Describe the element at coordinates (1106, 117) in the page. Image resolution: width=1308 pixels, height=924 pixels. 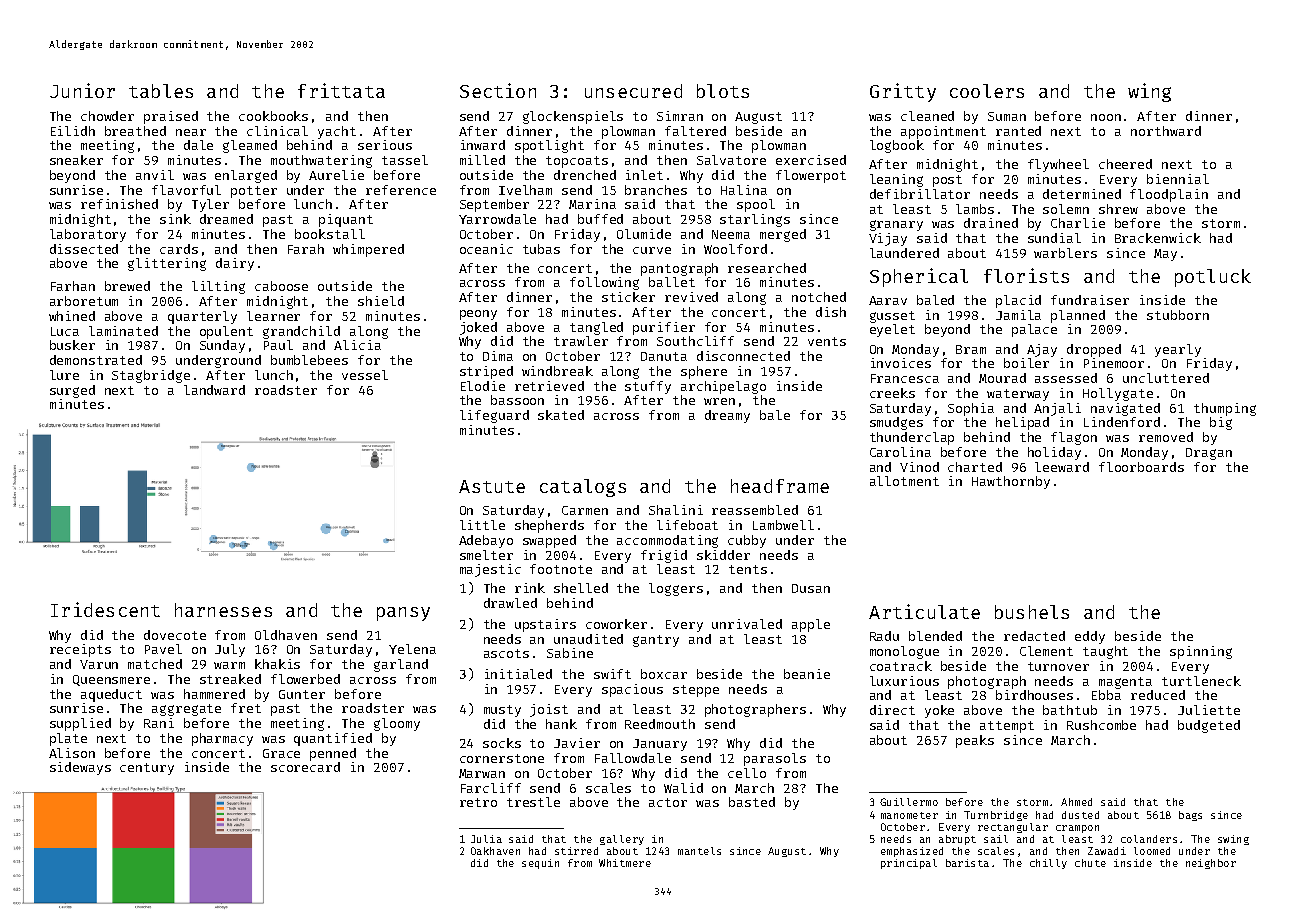
I see `noon` at that location.
